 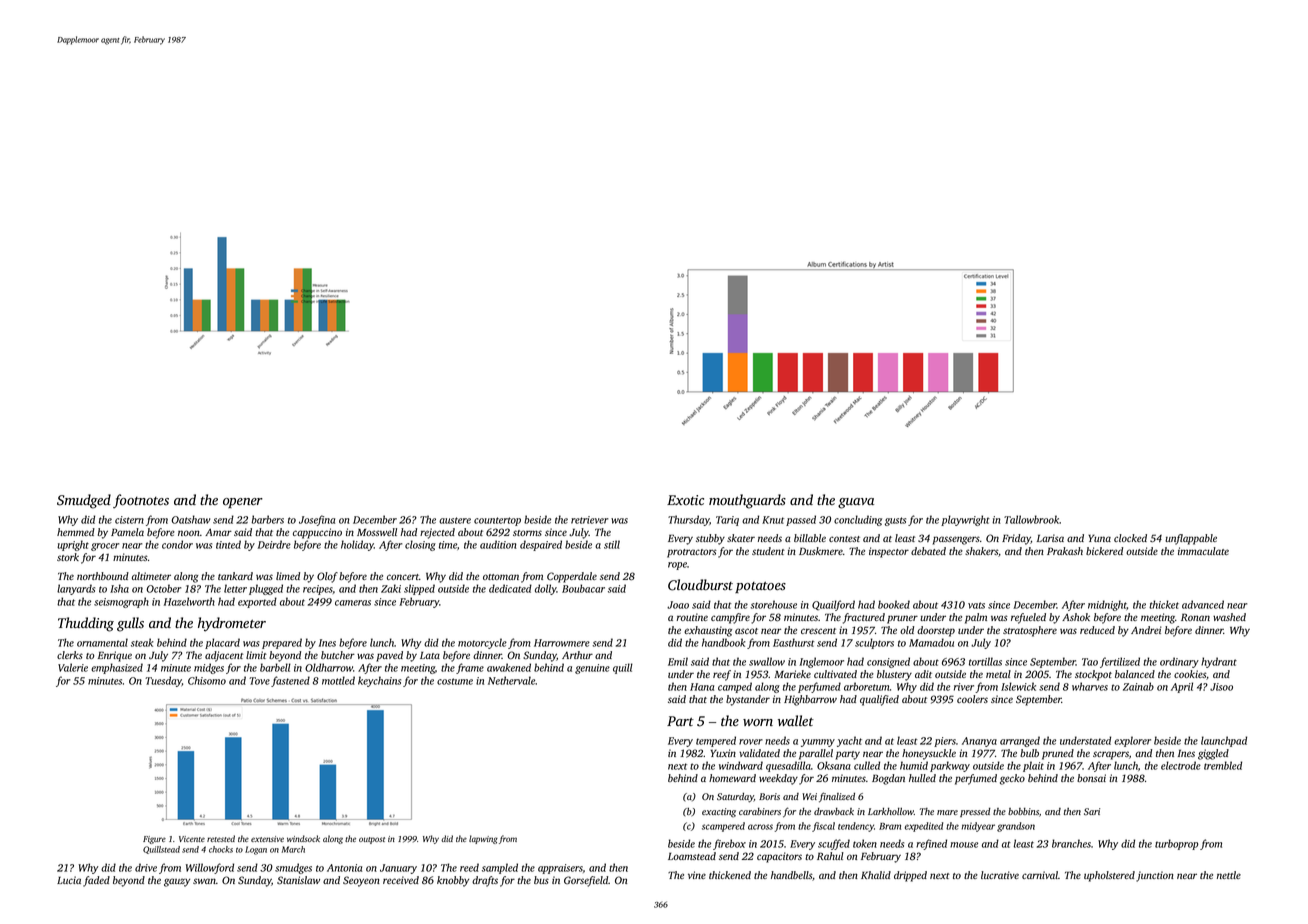 What do you see at coordinates (931, 642) in the document?
I see `Mamadou` at bounding box center [931, 642].
